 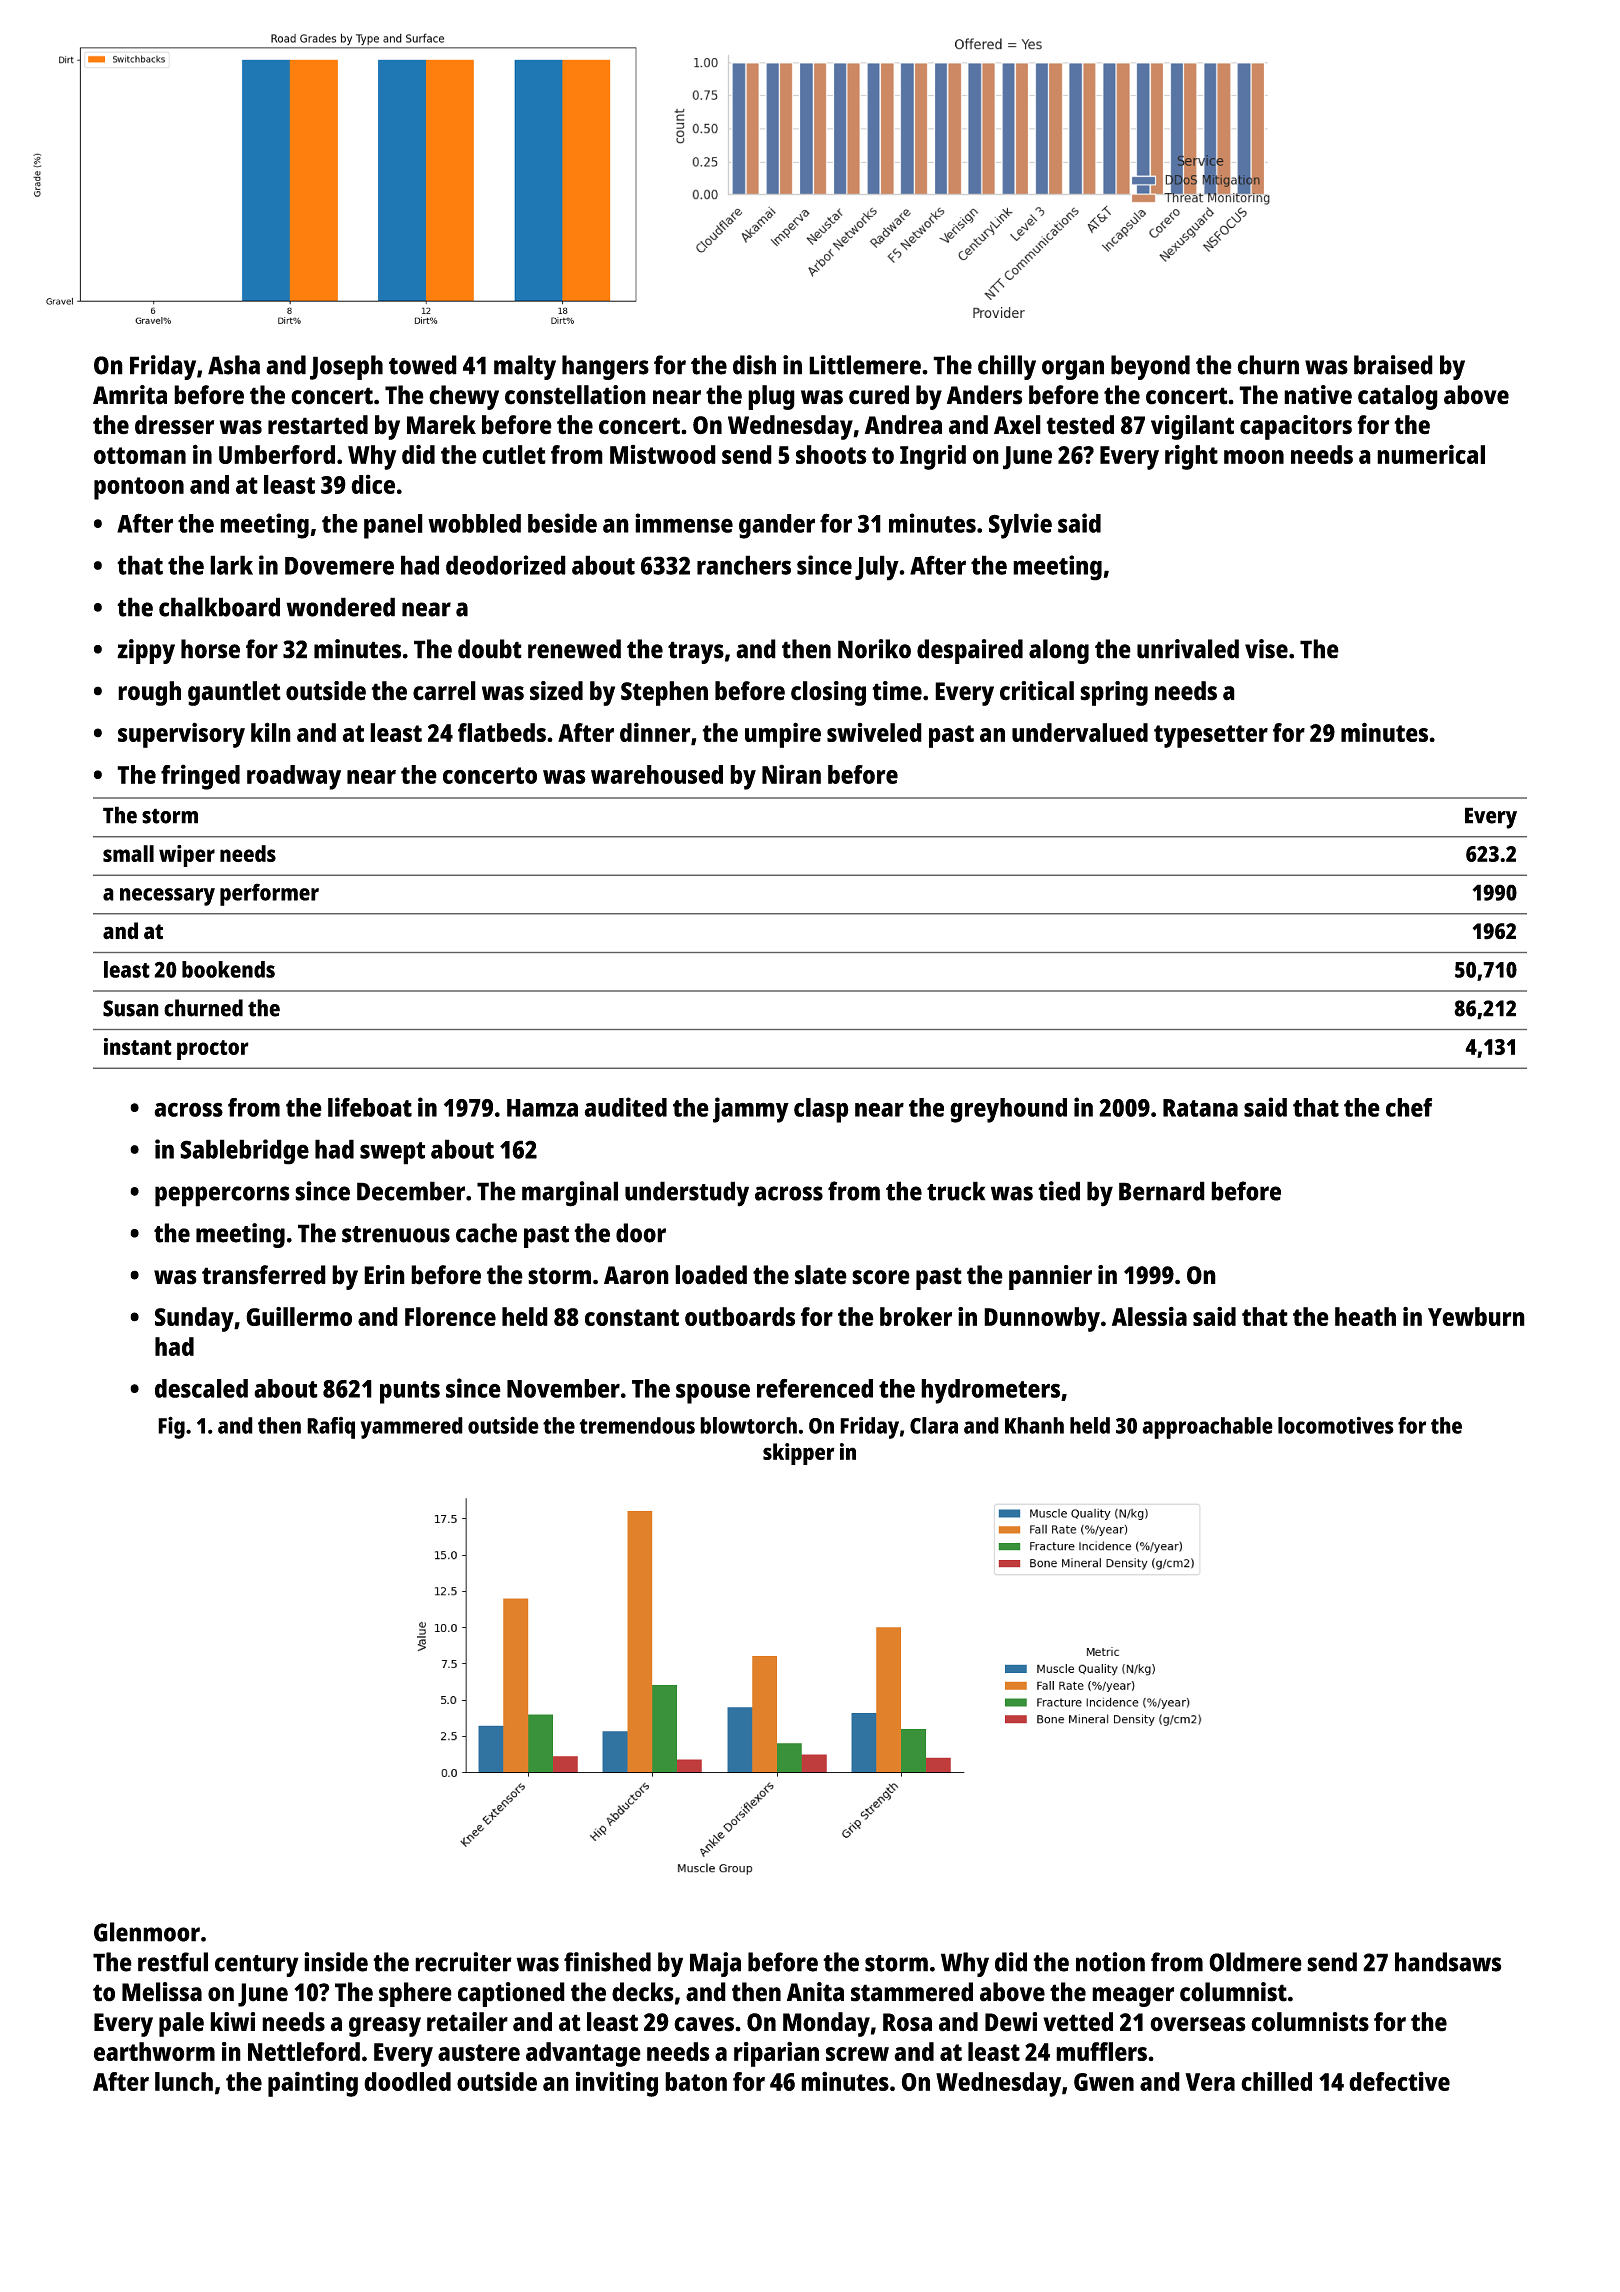 What do you see at coordinates (184, 2081) in the screenshot?
I see `lunch` at bounding box center [184, 2081].
